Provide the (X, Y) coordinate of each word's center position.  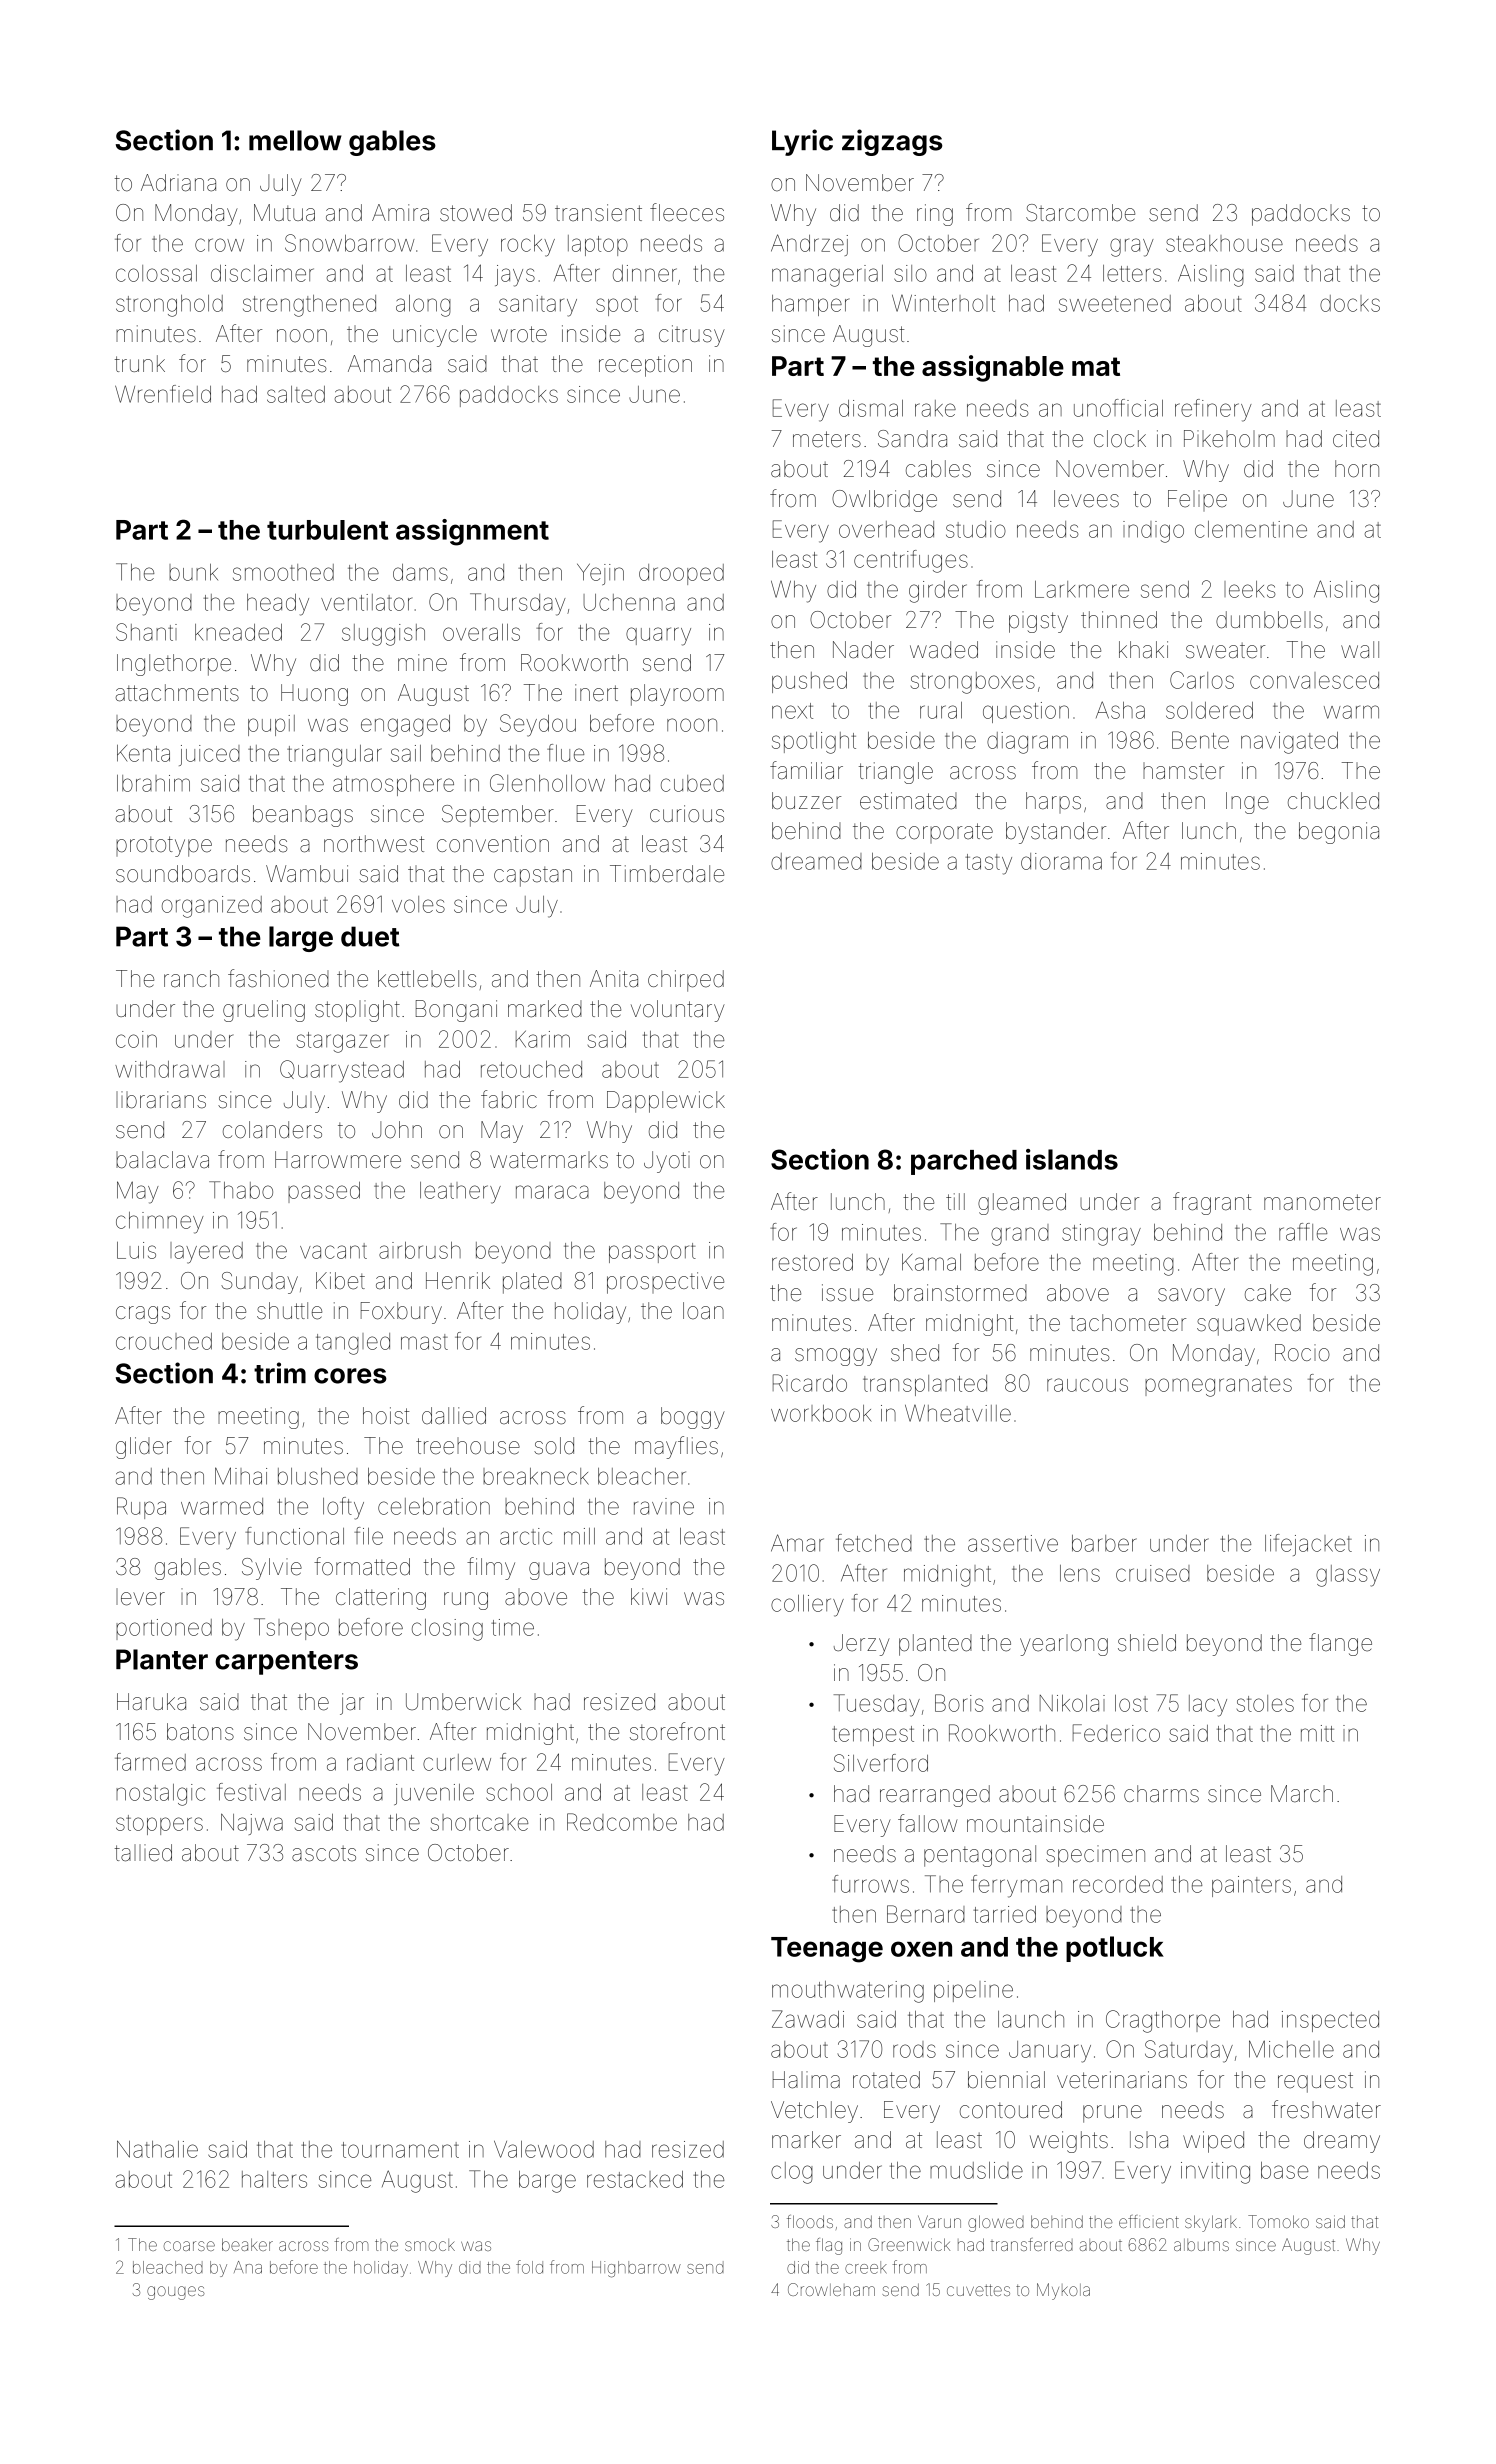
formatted (362, 1566)
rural (941, 710)
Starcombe (1080, 213)
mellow (295, 140)
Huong (314, 695)
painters (1251, 1886)
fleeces (687, 212)
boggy (693, 1418)
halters (274, 2179)
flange (1340, 1644)
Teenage (827, 1950)
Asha (1120, 710)
